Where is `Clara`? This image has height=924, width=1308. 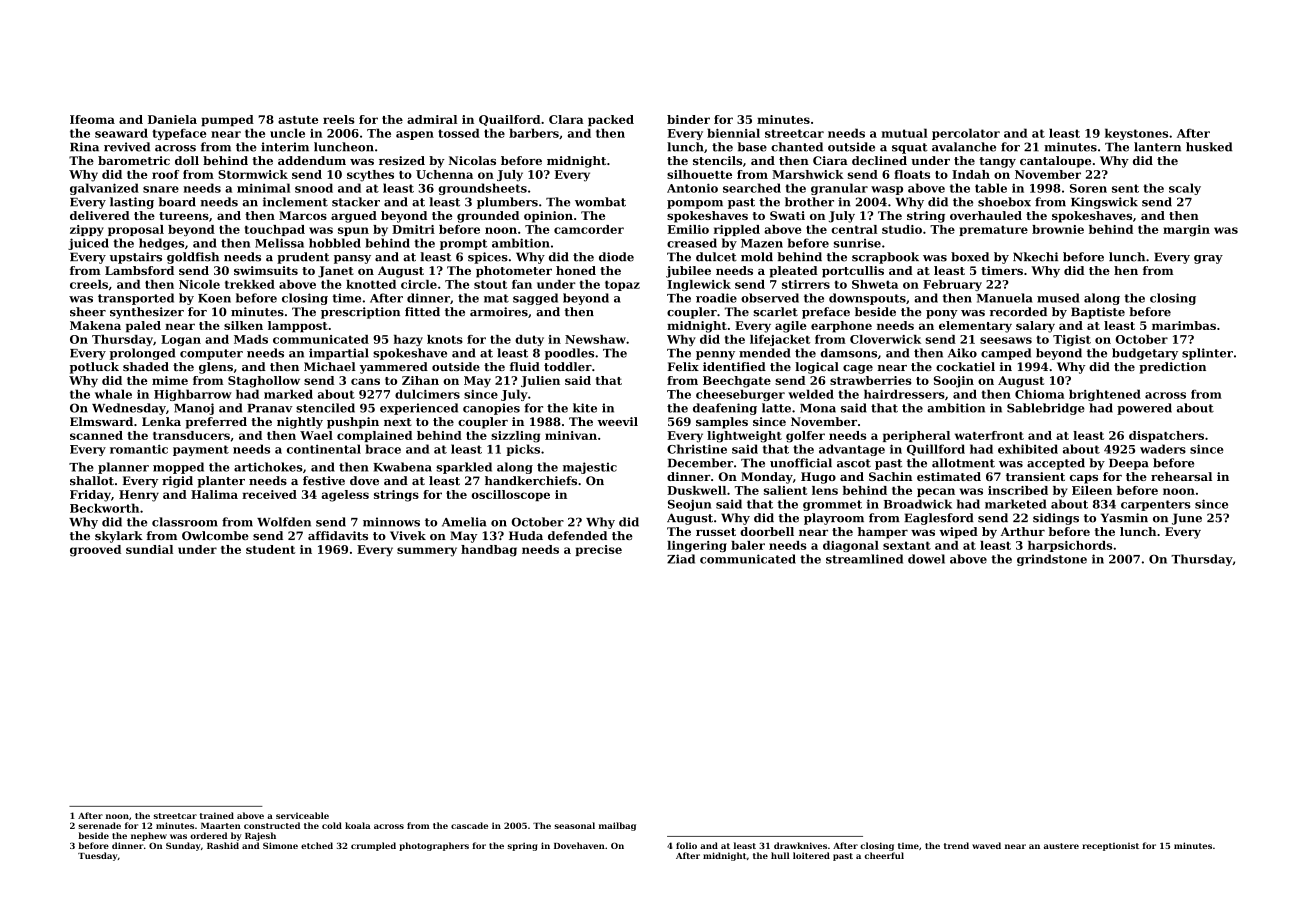
Clara is located at coordinates (566, 119).
